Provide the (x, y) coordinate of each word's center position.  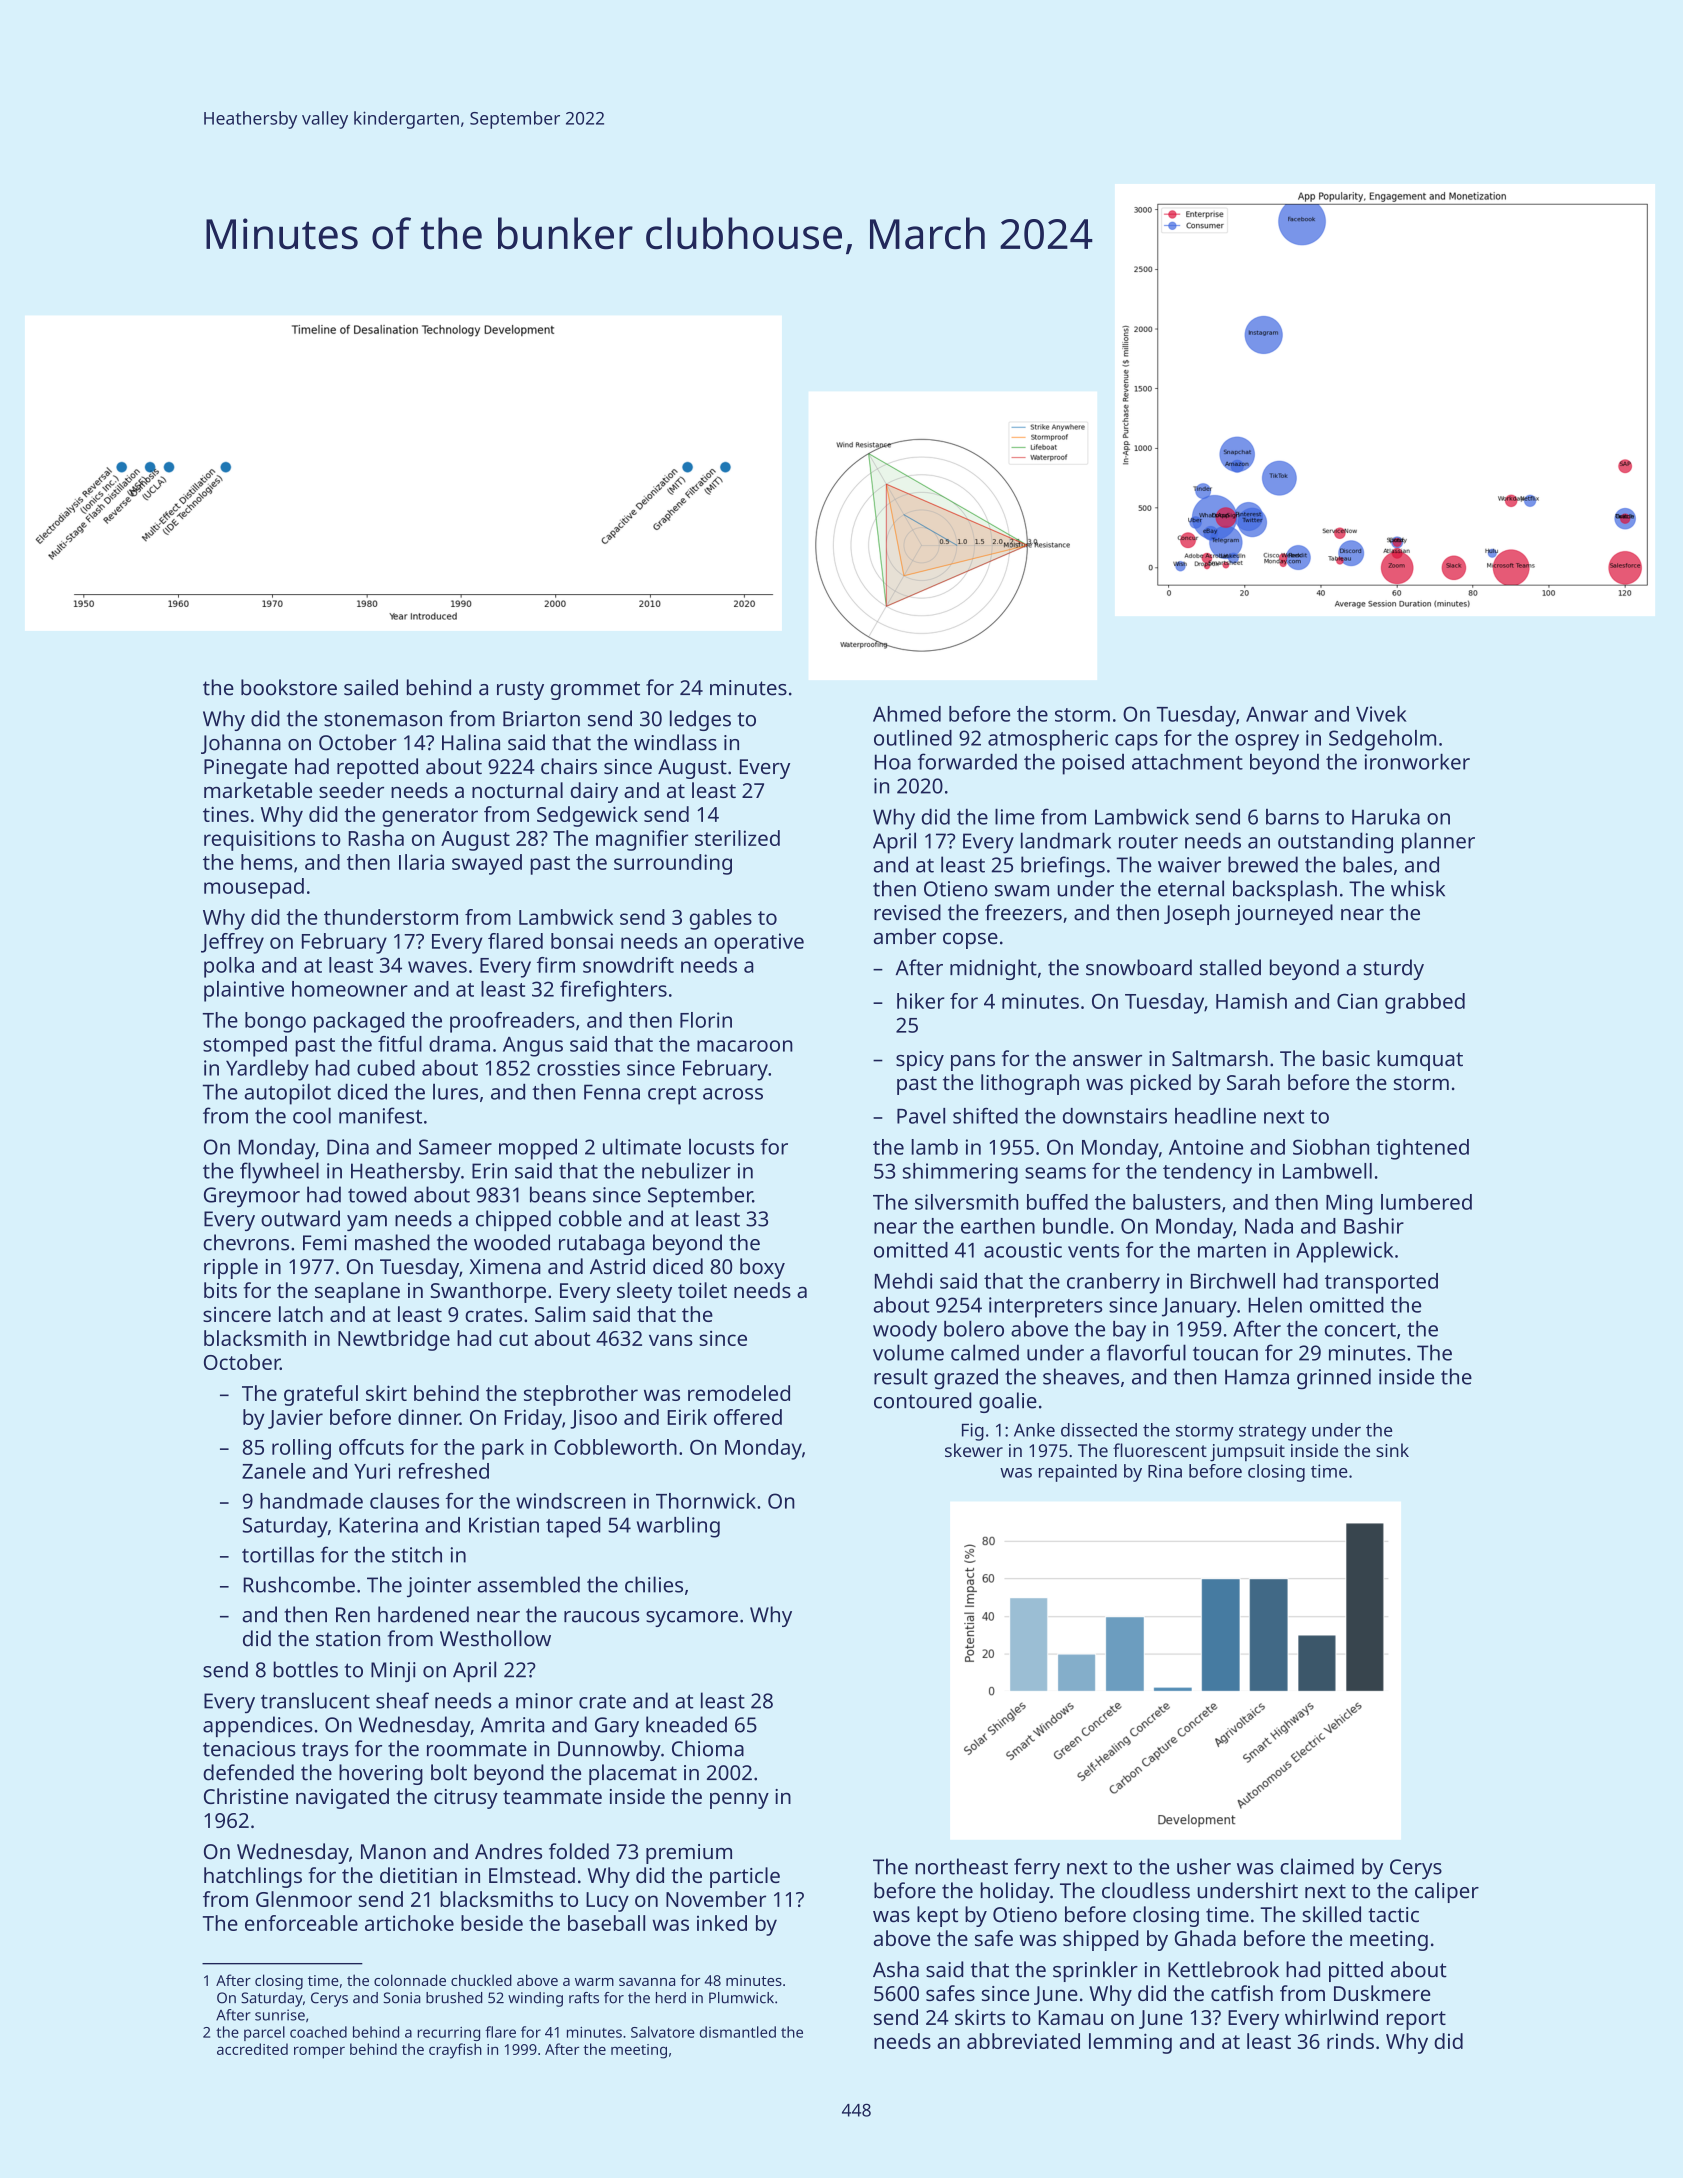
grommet (595, 690)
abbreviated (1023, 2041)
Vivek (1381, 714)
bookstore (289, 687)
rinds (1350, 2041)
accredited (252, 2049)
